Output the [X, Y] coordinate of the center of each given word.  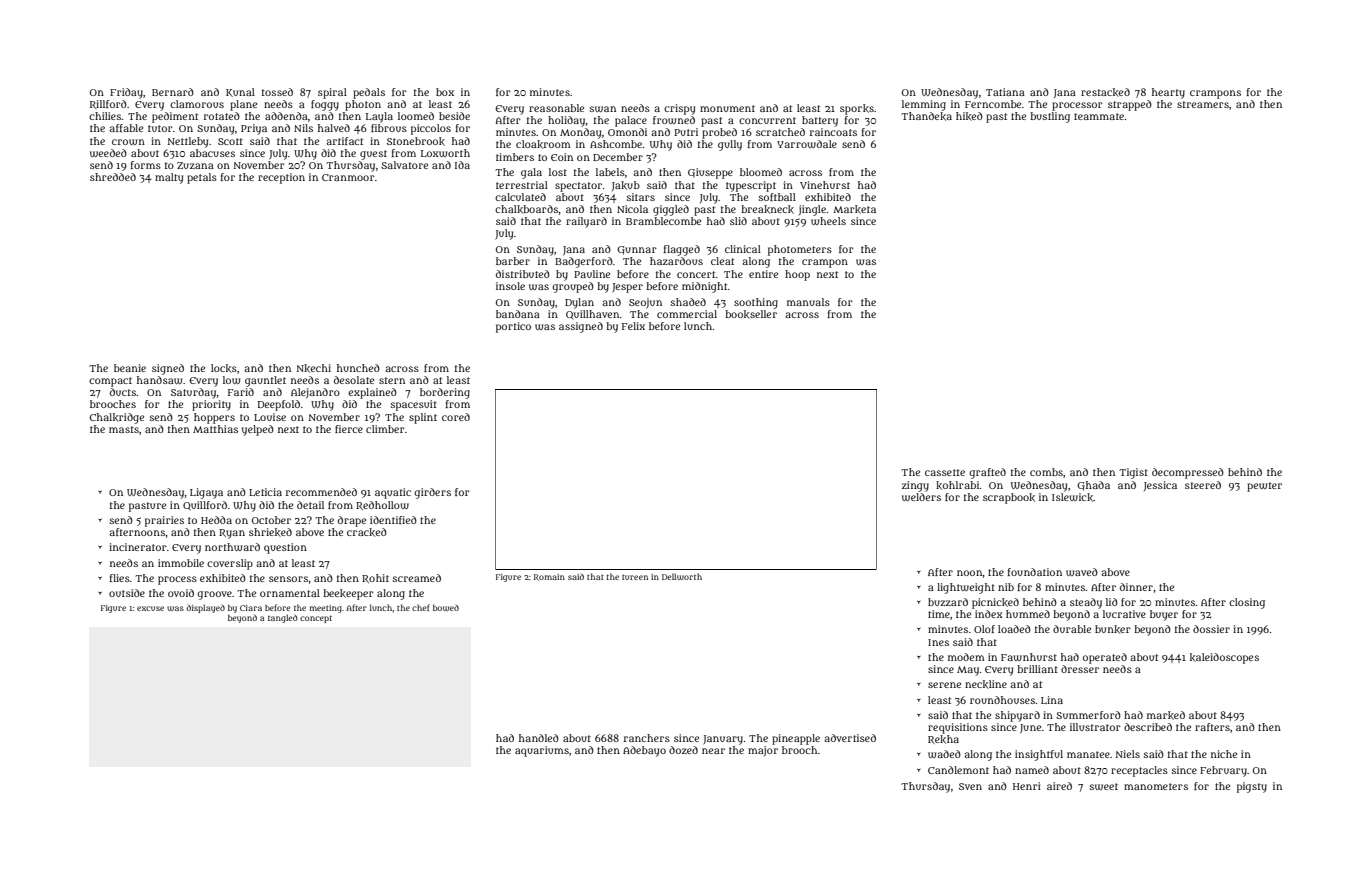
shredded [113, 177]
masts [124, 429]
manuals [808, 302]
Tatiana [1005, 92]
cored [456, 417]
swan [603, 109]
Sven [970, 786]
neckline [986, 684]
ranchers [647, 738]
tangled [283, 618]
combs [1046, 472]
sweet [1104, 786]
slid [738, 221]
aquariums [542, 751]
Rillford [108, 104]
